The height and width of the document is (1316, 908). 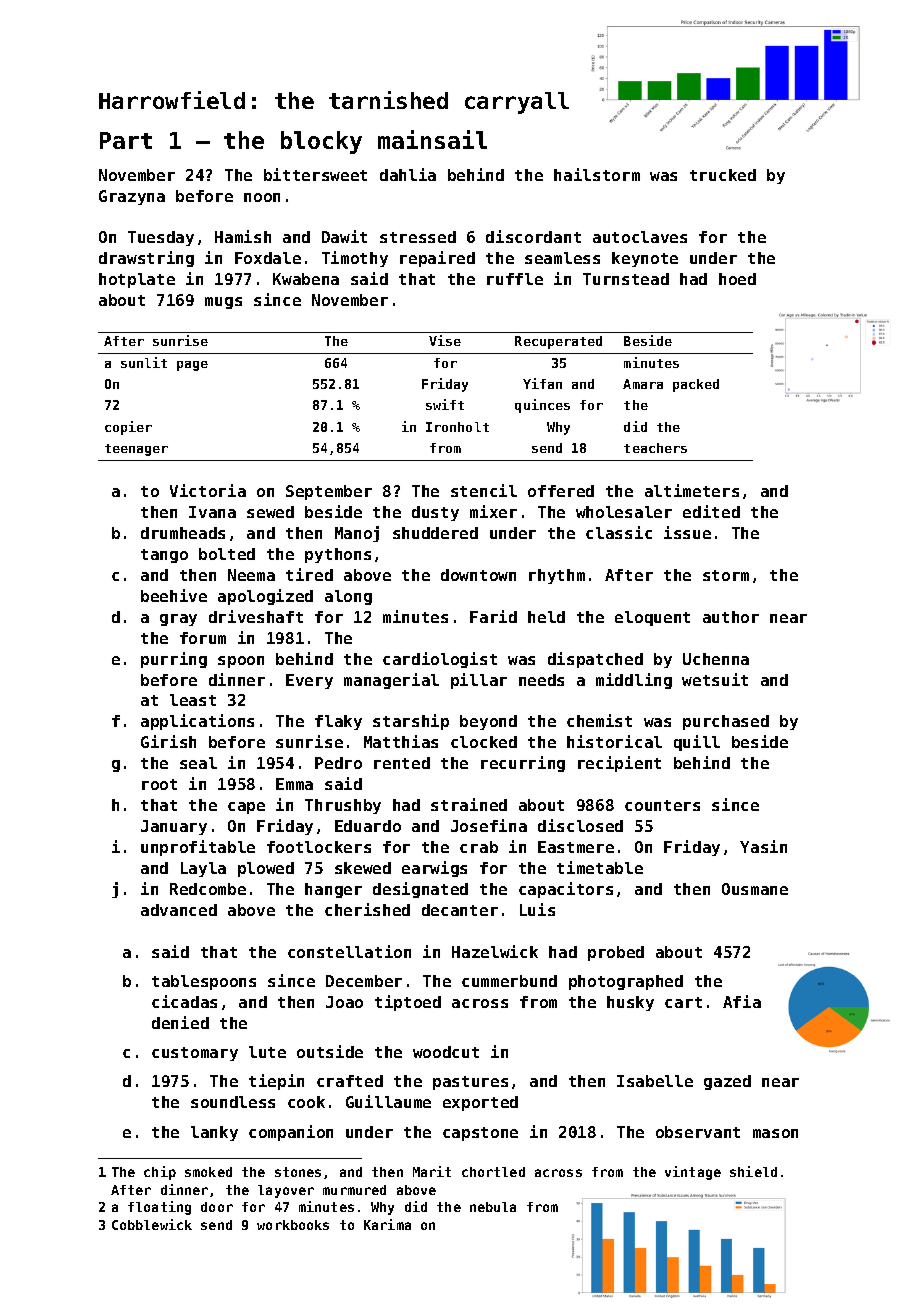 What do you see at coordinates (479, 681) in the document?
I see `pillar` at bounding box center [479, 681].
